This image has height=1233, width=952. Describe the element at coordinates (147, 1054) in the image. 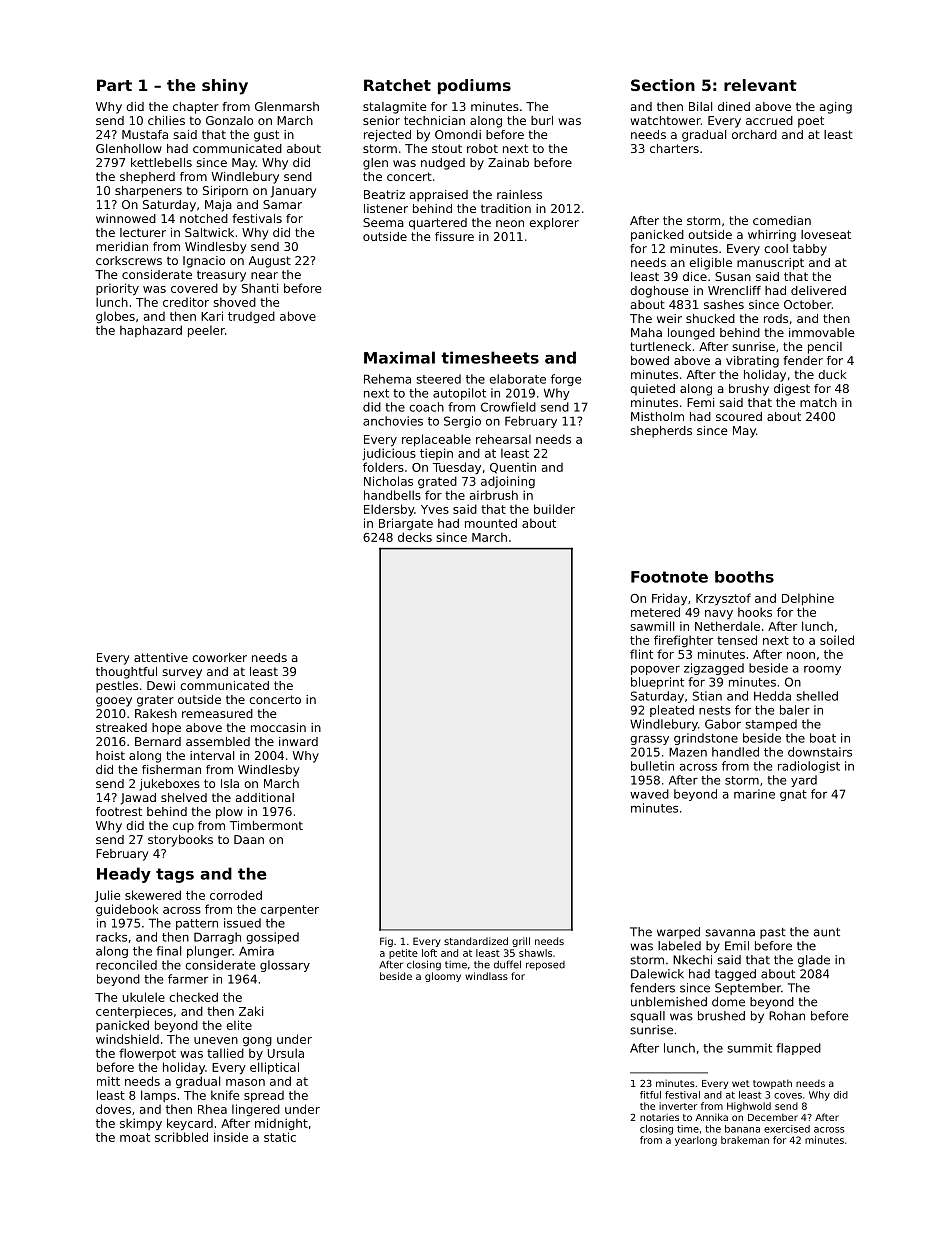

I see `flowerpot` at that location.
